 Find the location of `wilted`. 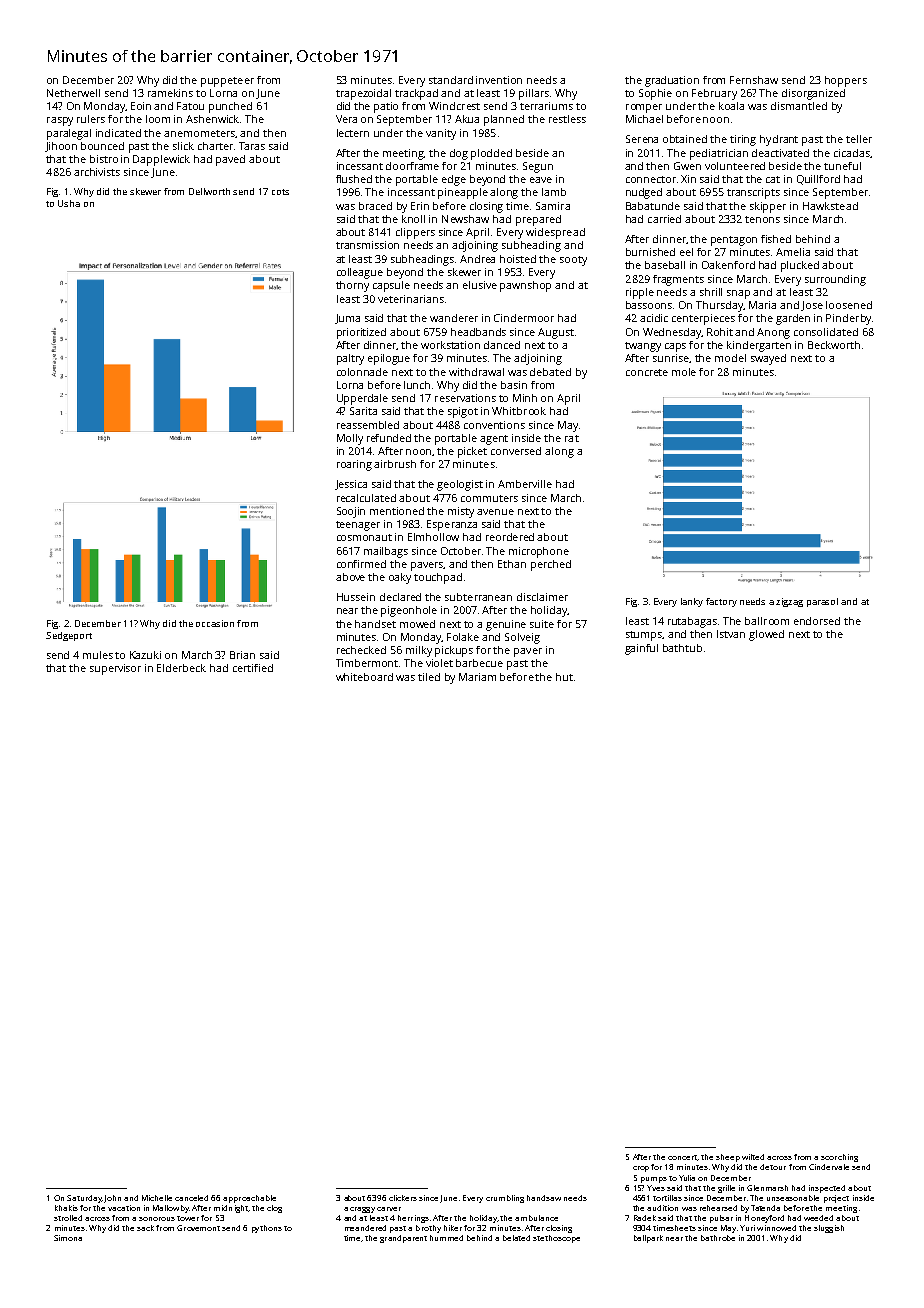

wilted is located at coordinates (753, 1157).
